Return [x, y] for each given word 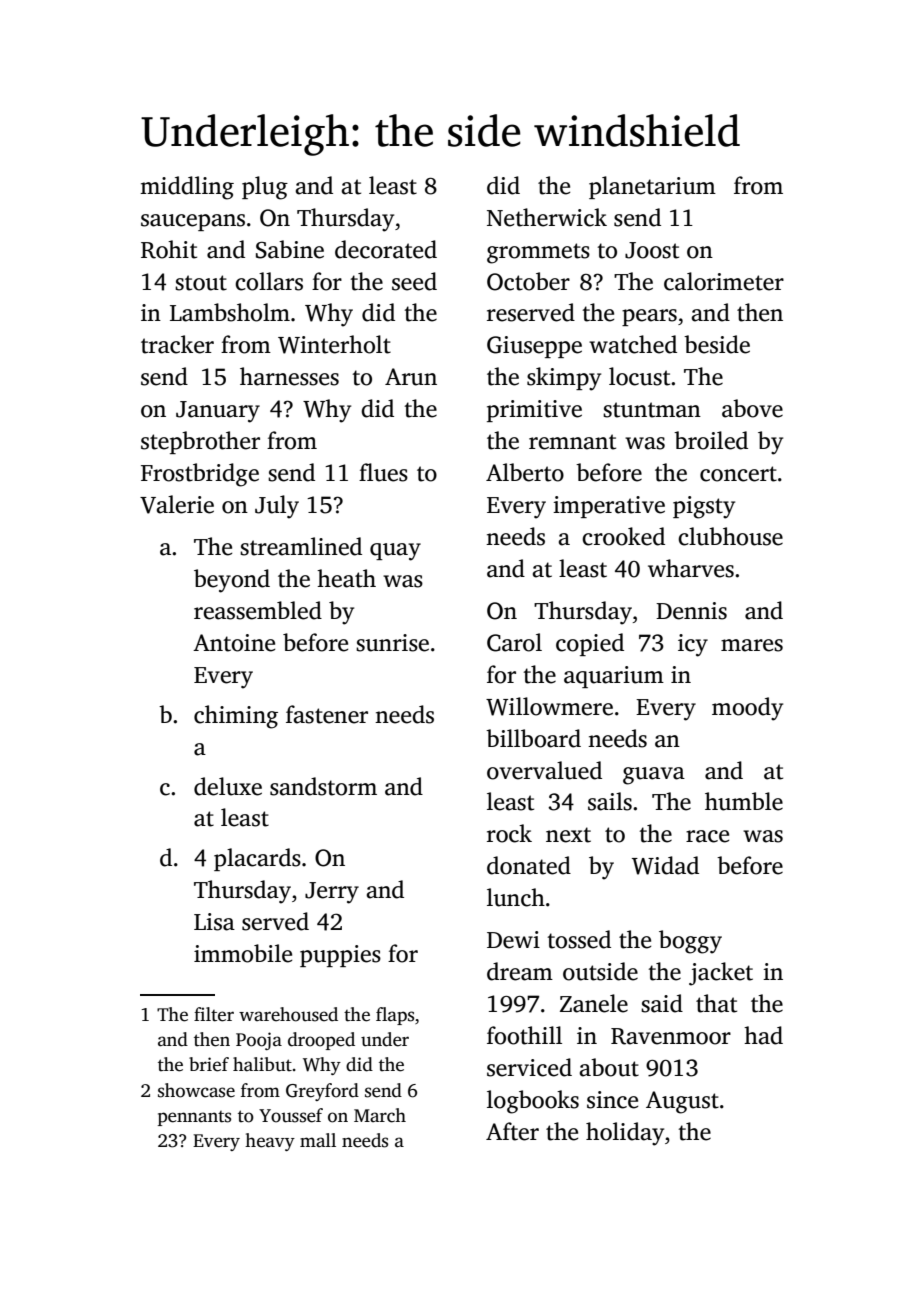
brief [209, 1064]
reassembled [258, 610]
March [380, 1115]
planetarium [652, 187]
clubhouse [730, 536]
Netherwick [547, 217]
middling [187, 188]
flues [383, 472]
